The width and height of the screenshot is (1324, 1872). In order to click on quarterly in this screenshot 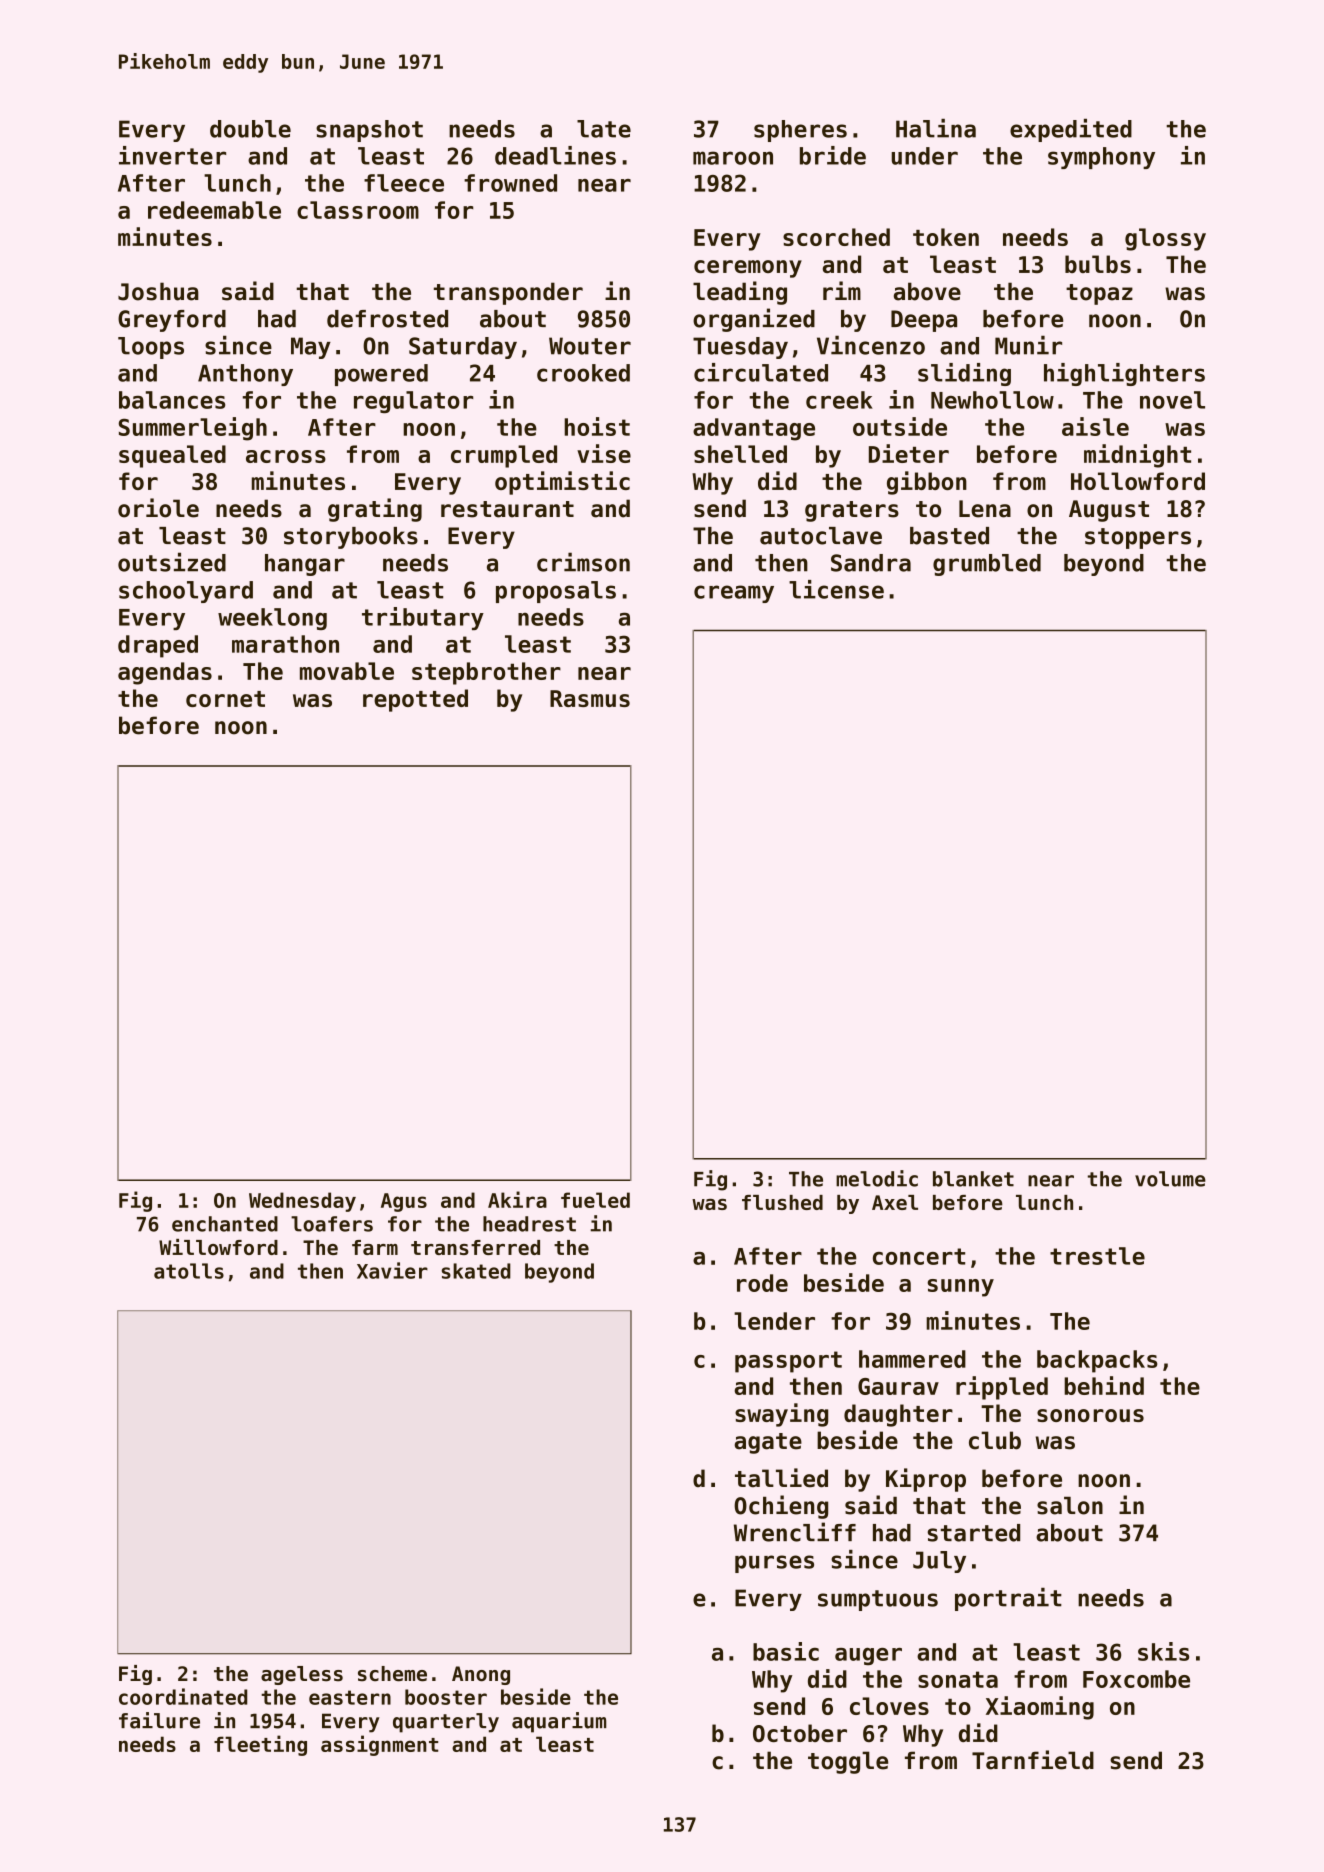, I will do `click(446, 1723)`.
